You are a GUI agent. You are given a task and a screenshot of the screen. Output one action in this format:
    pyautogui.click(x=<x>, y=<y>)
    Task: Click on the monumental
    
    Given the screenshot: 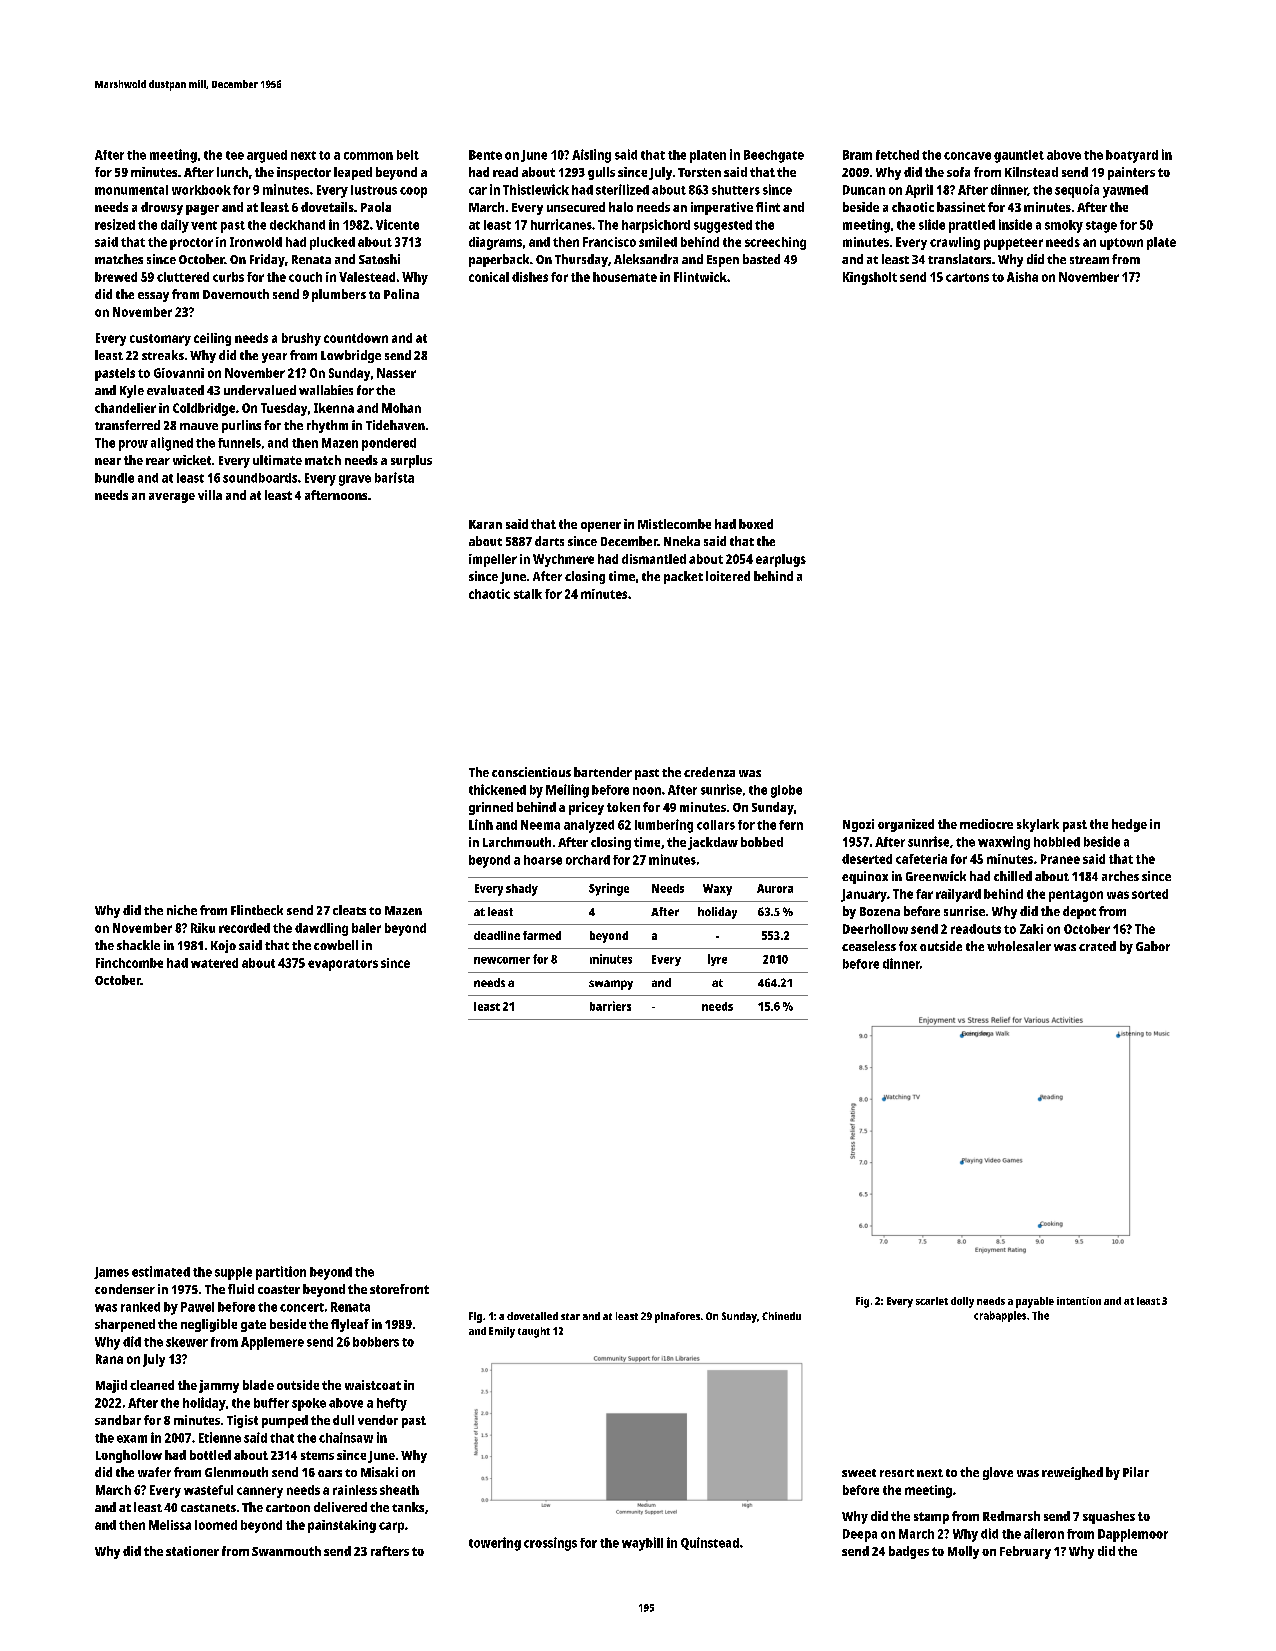 What is the action you would take?
    pyautogui.click(x=131, y=190)
